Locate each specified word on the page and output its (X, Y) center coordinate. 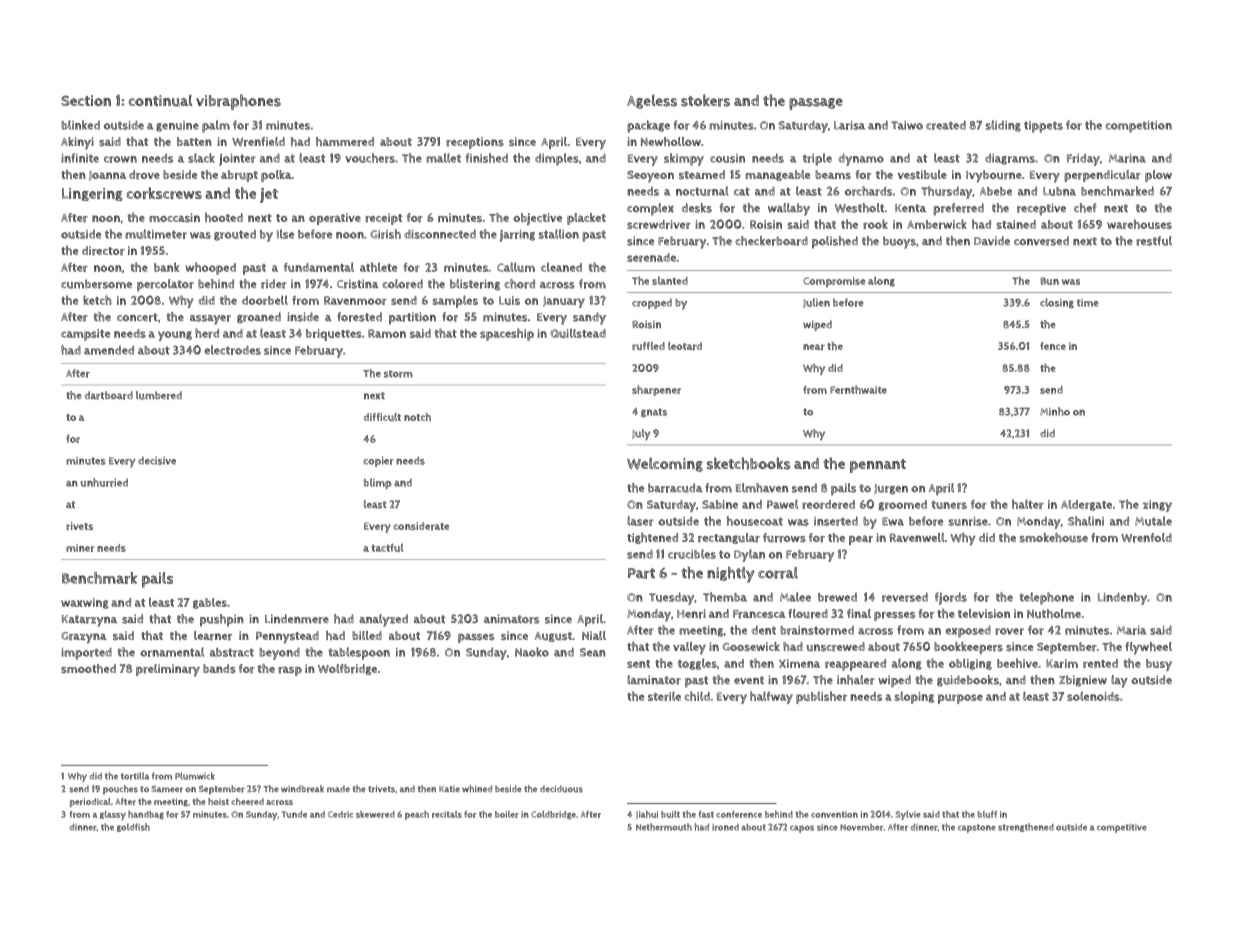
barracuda (675, 488)
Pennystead (287, 637)
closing (1057, 303)
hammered (345, 142)
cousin (727, 158)
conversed (1041, 241)
